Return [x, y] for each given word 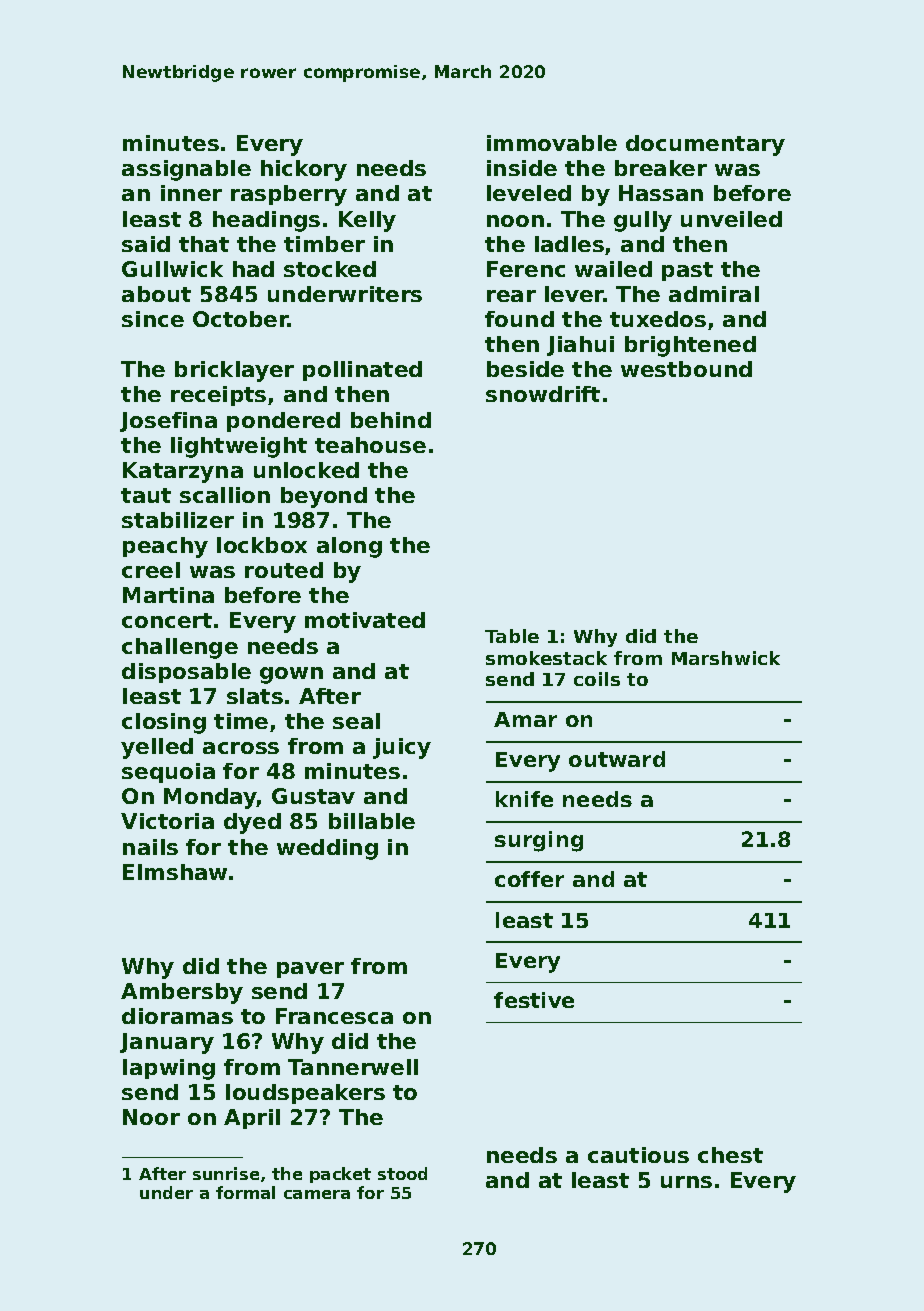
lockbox [262, 545]
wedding [327, 849]
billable [372, 821]
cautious [638, 1155]
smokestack [546, 658]
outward [617, 759]
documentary [705, 145]
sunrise [226, 1173]
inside [522, 168]
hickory [304, 170]
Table [512, 636]
